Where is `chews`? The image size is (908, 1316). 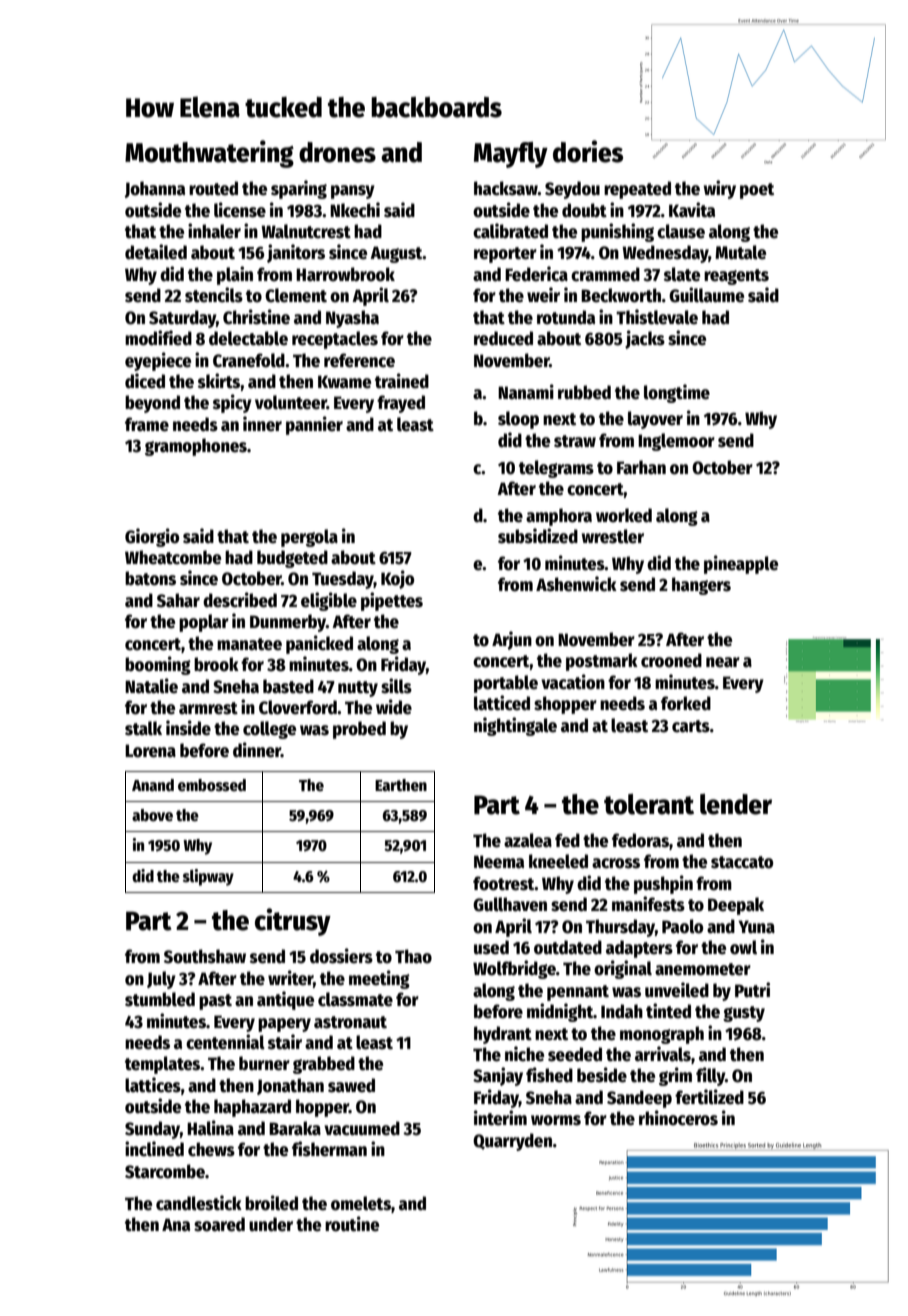
chews is located at coordinates (211, 1149).
